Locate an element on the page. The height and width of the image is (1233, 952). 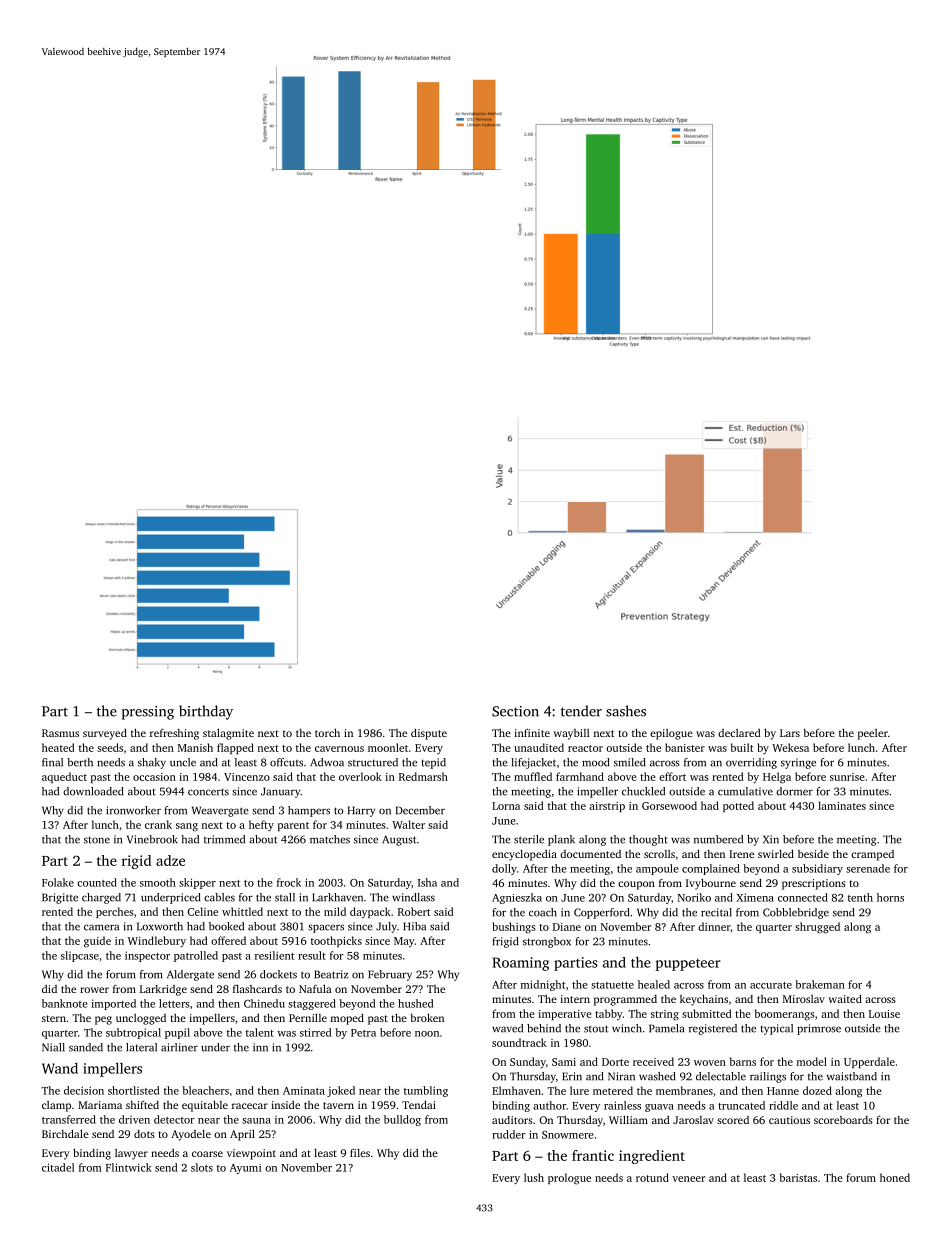
pressing is located at coordinates (148, 713).
